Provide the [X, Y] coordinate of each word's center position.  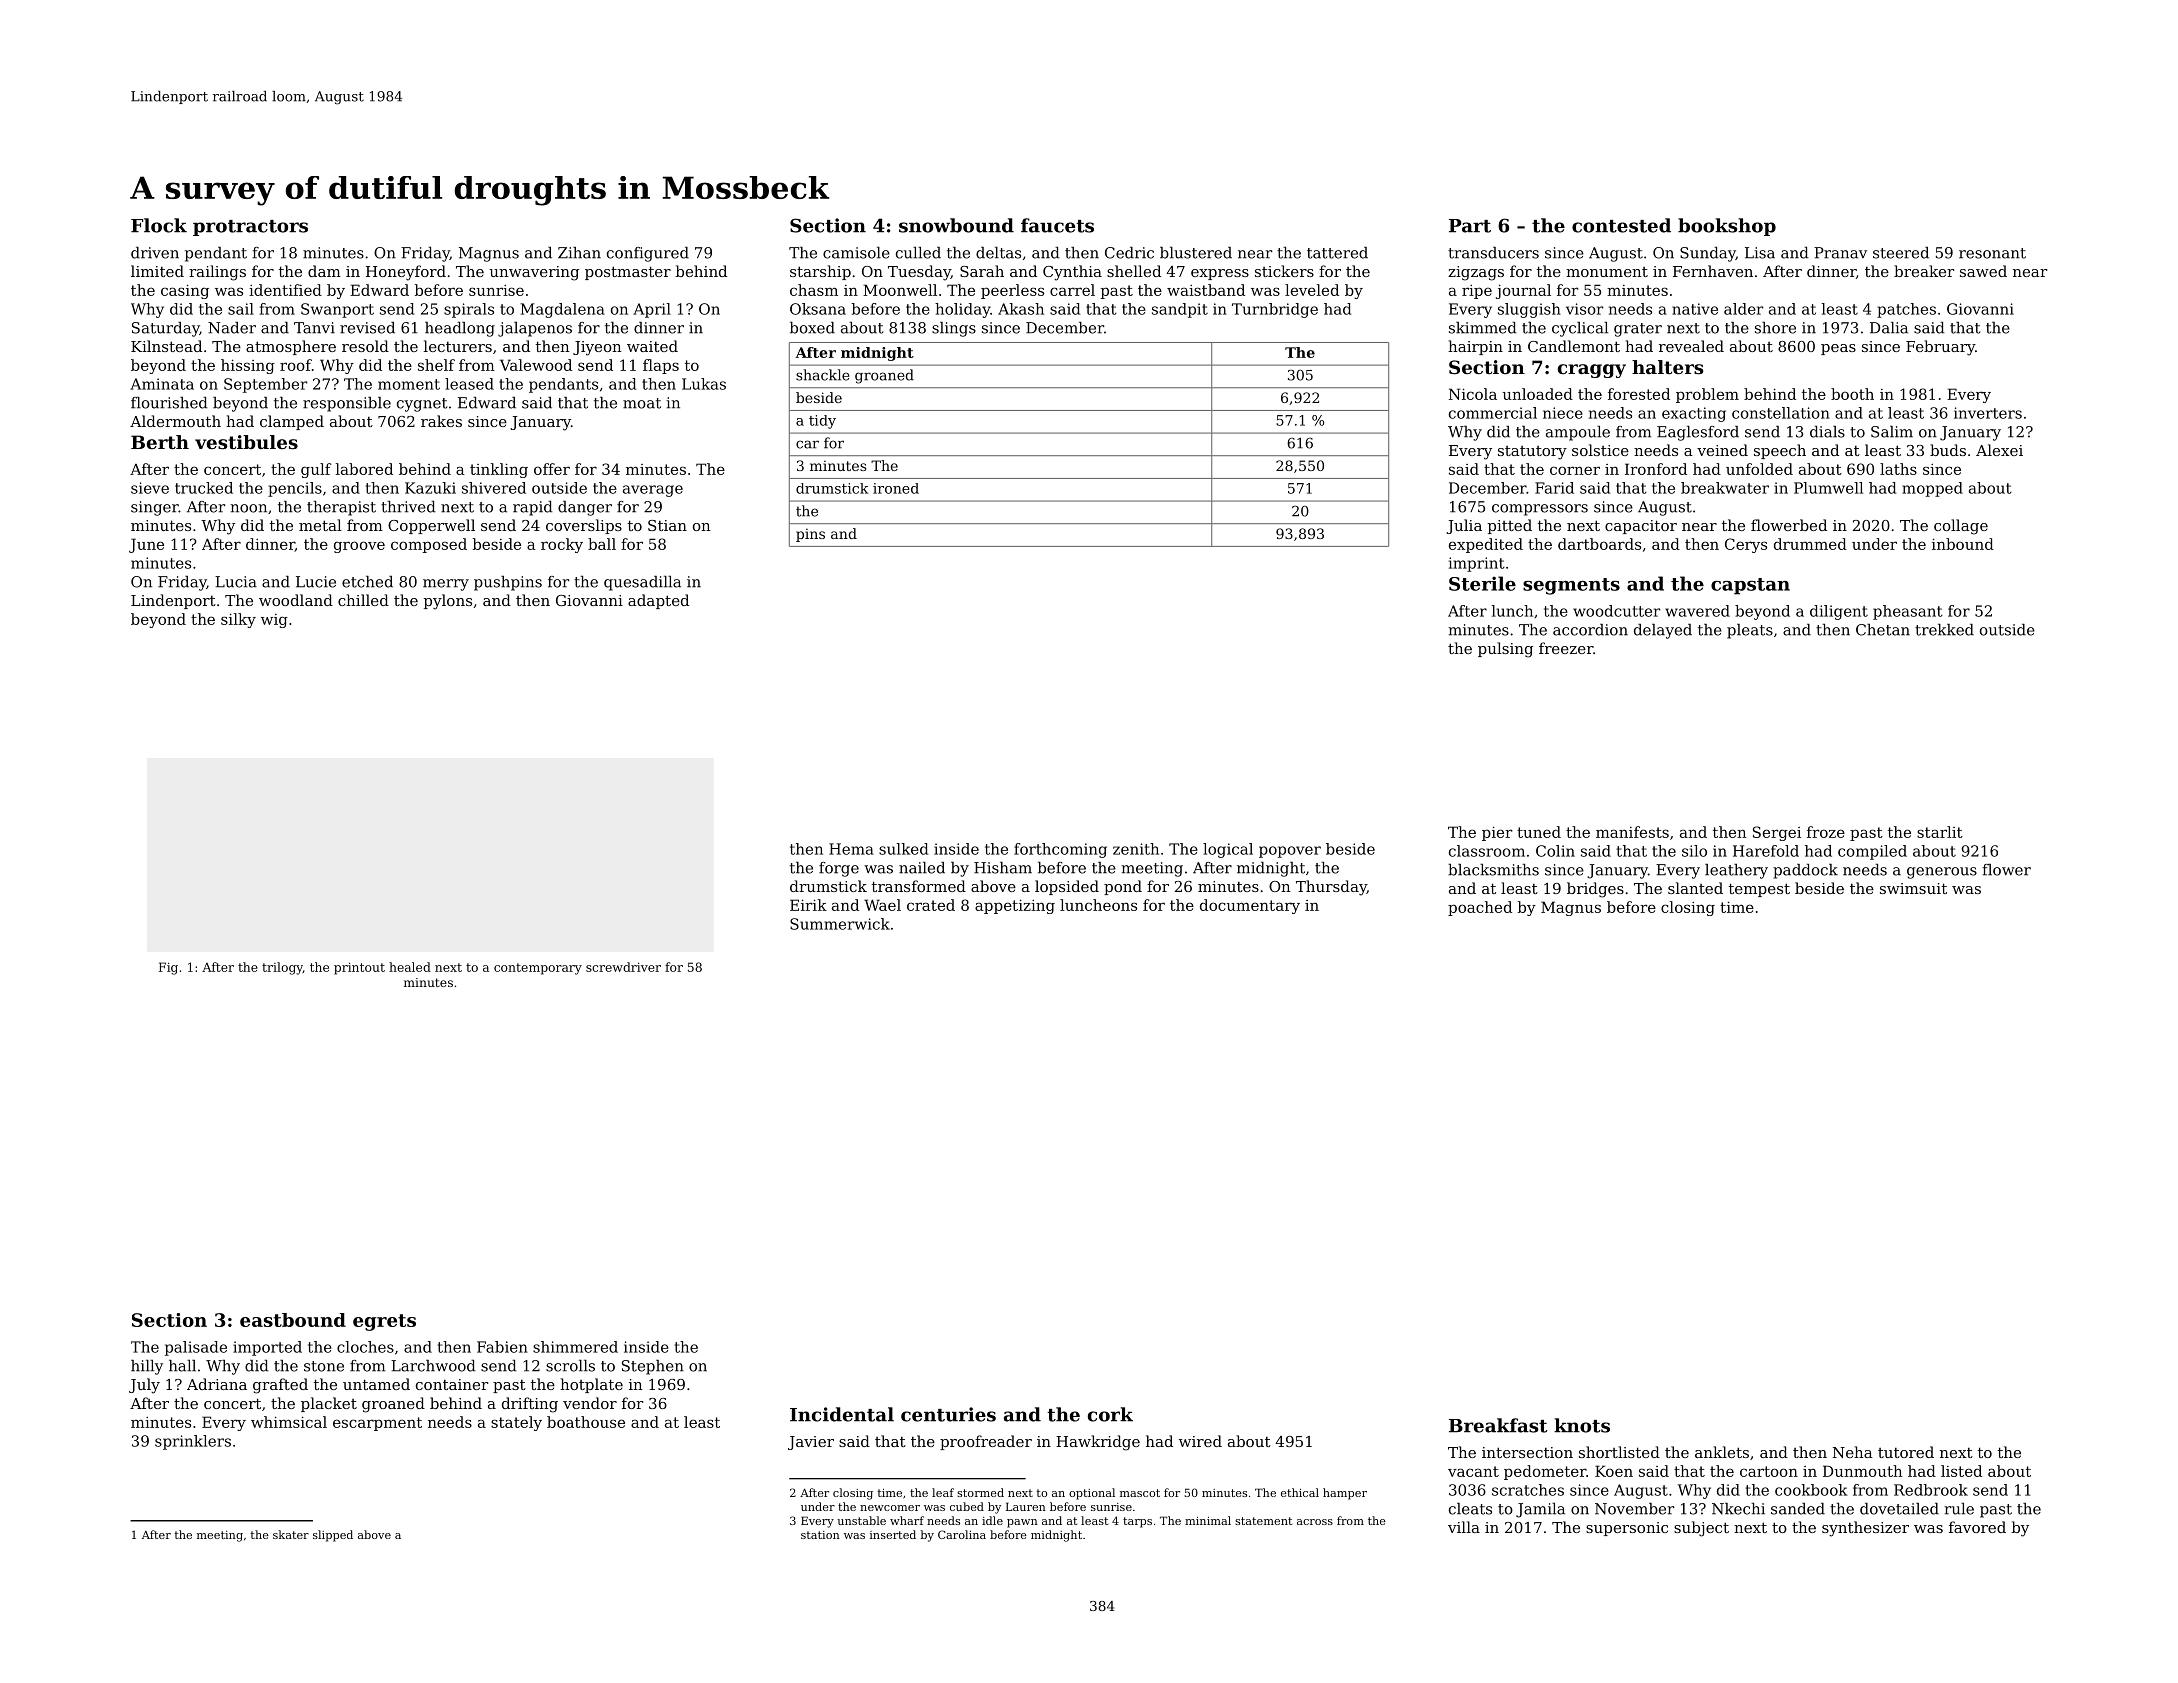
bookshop [1727, 227]
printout [359, 969]
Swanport [337, 310]
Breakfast [1498, 1425]
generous [1942, 873]
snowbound [956, 225]
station [820, 1535]
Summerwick [840, 924]
